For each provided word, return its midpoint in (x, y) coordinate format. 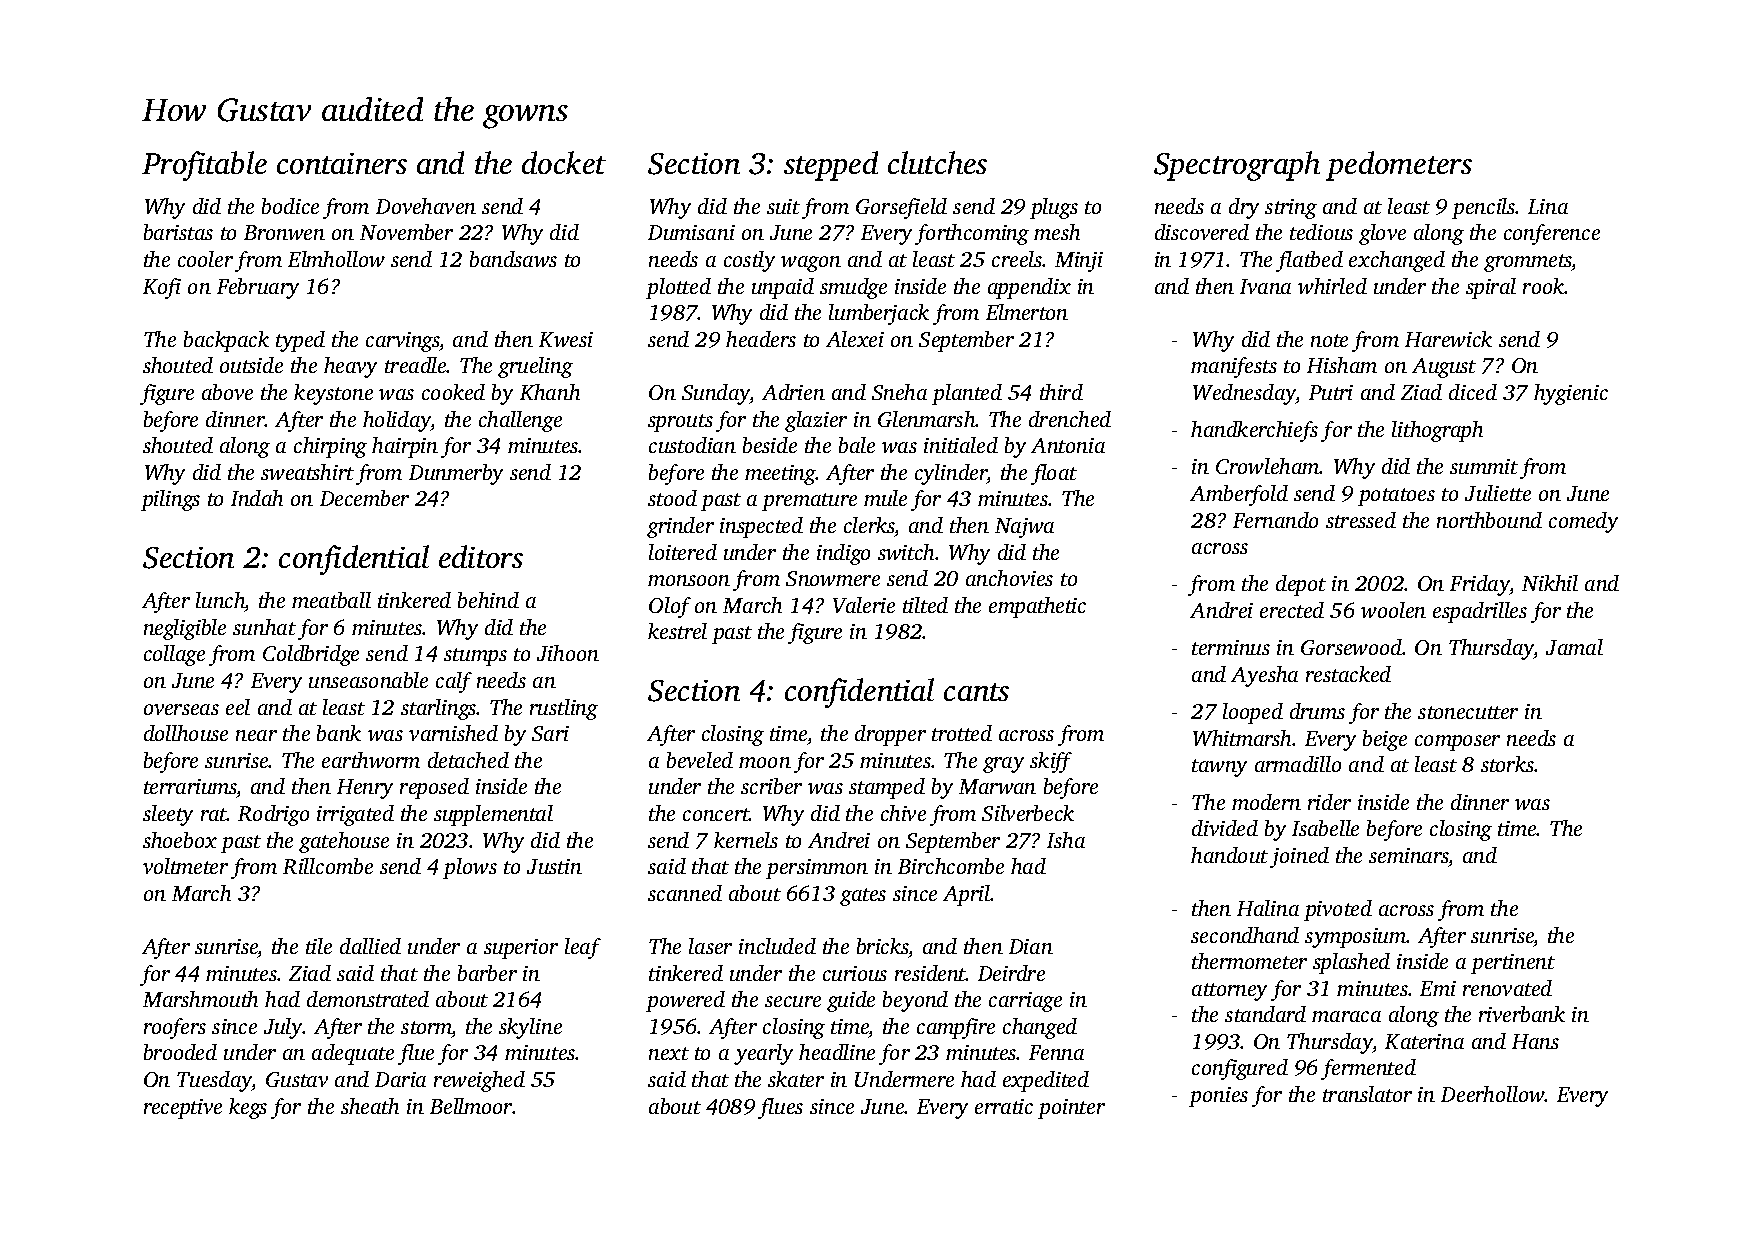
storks (1507, 764)
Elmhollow (336, 259)
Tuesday (214, 1081)
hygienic (1571, 394)
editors (481, 556)
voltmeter (185, 866)
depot (1301, 585)
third (1061, 392)
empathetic (1037, 607)
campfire (956, 1028)
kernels (746, 840)
